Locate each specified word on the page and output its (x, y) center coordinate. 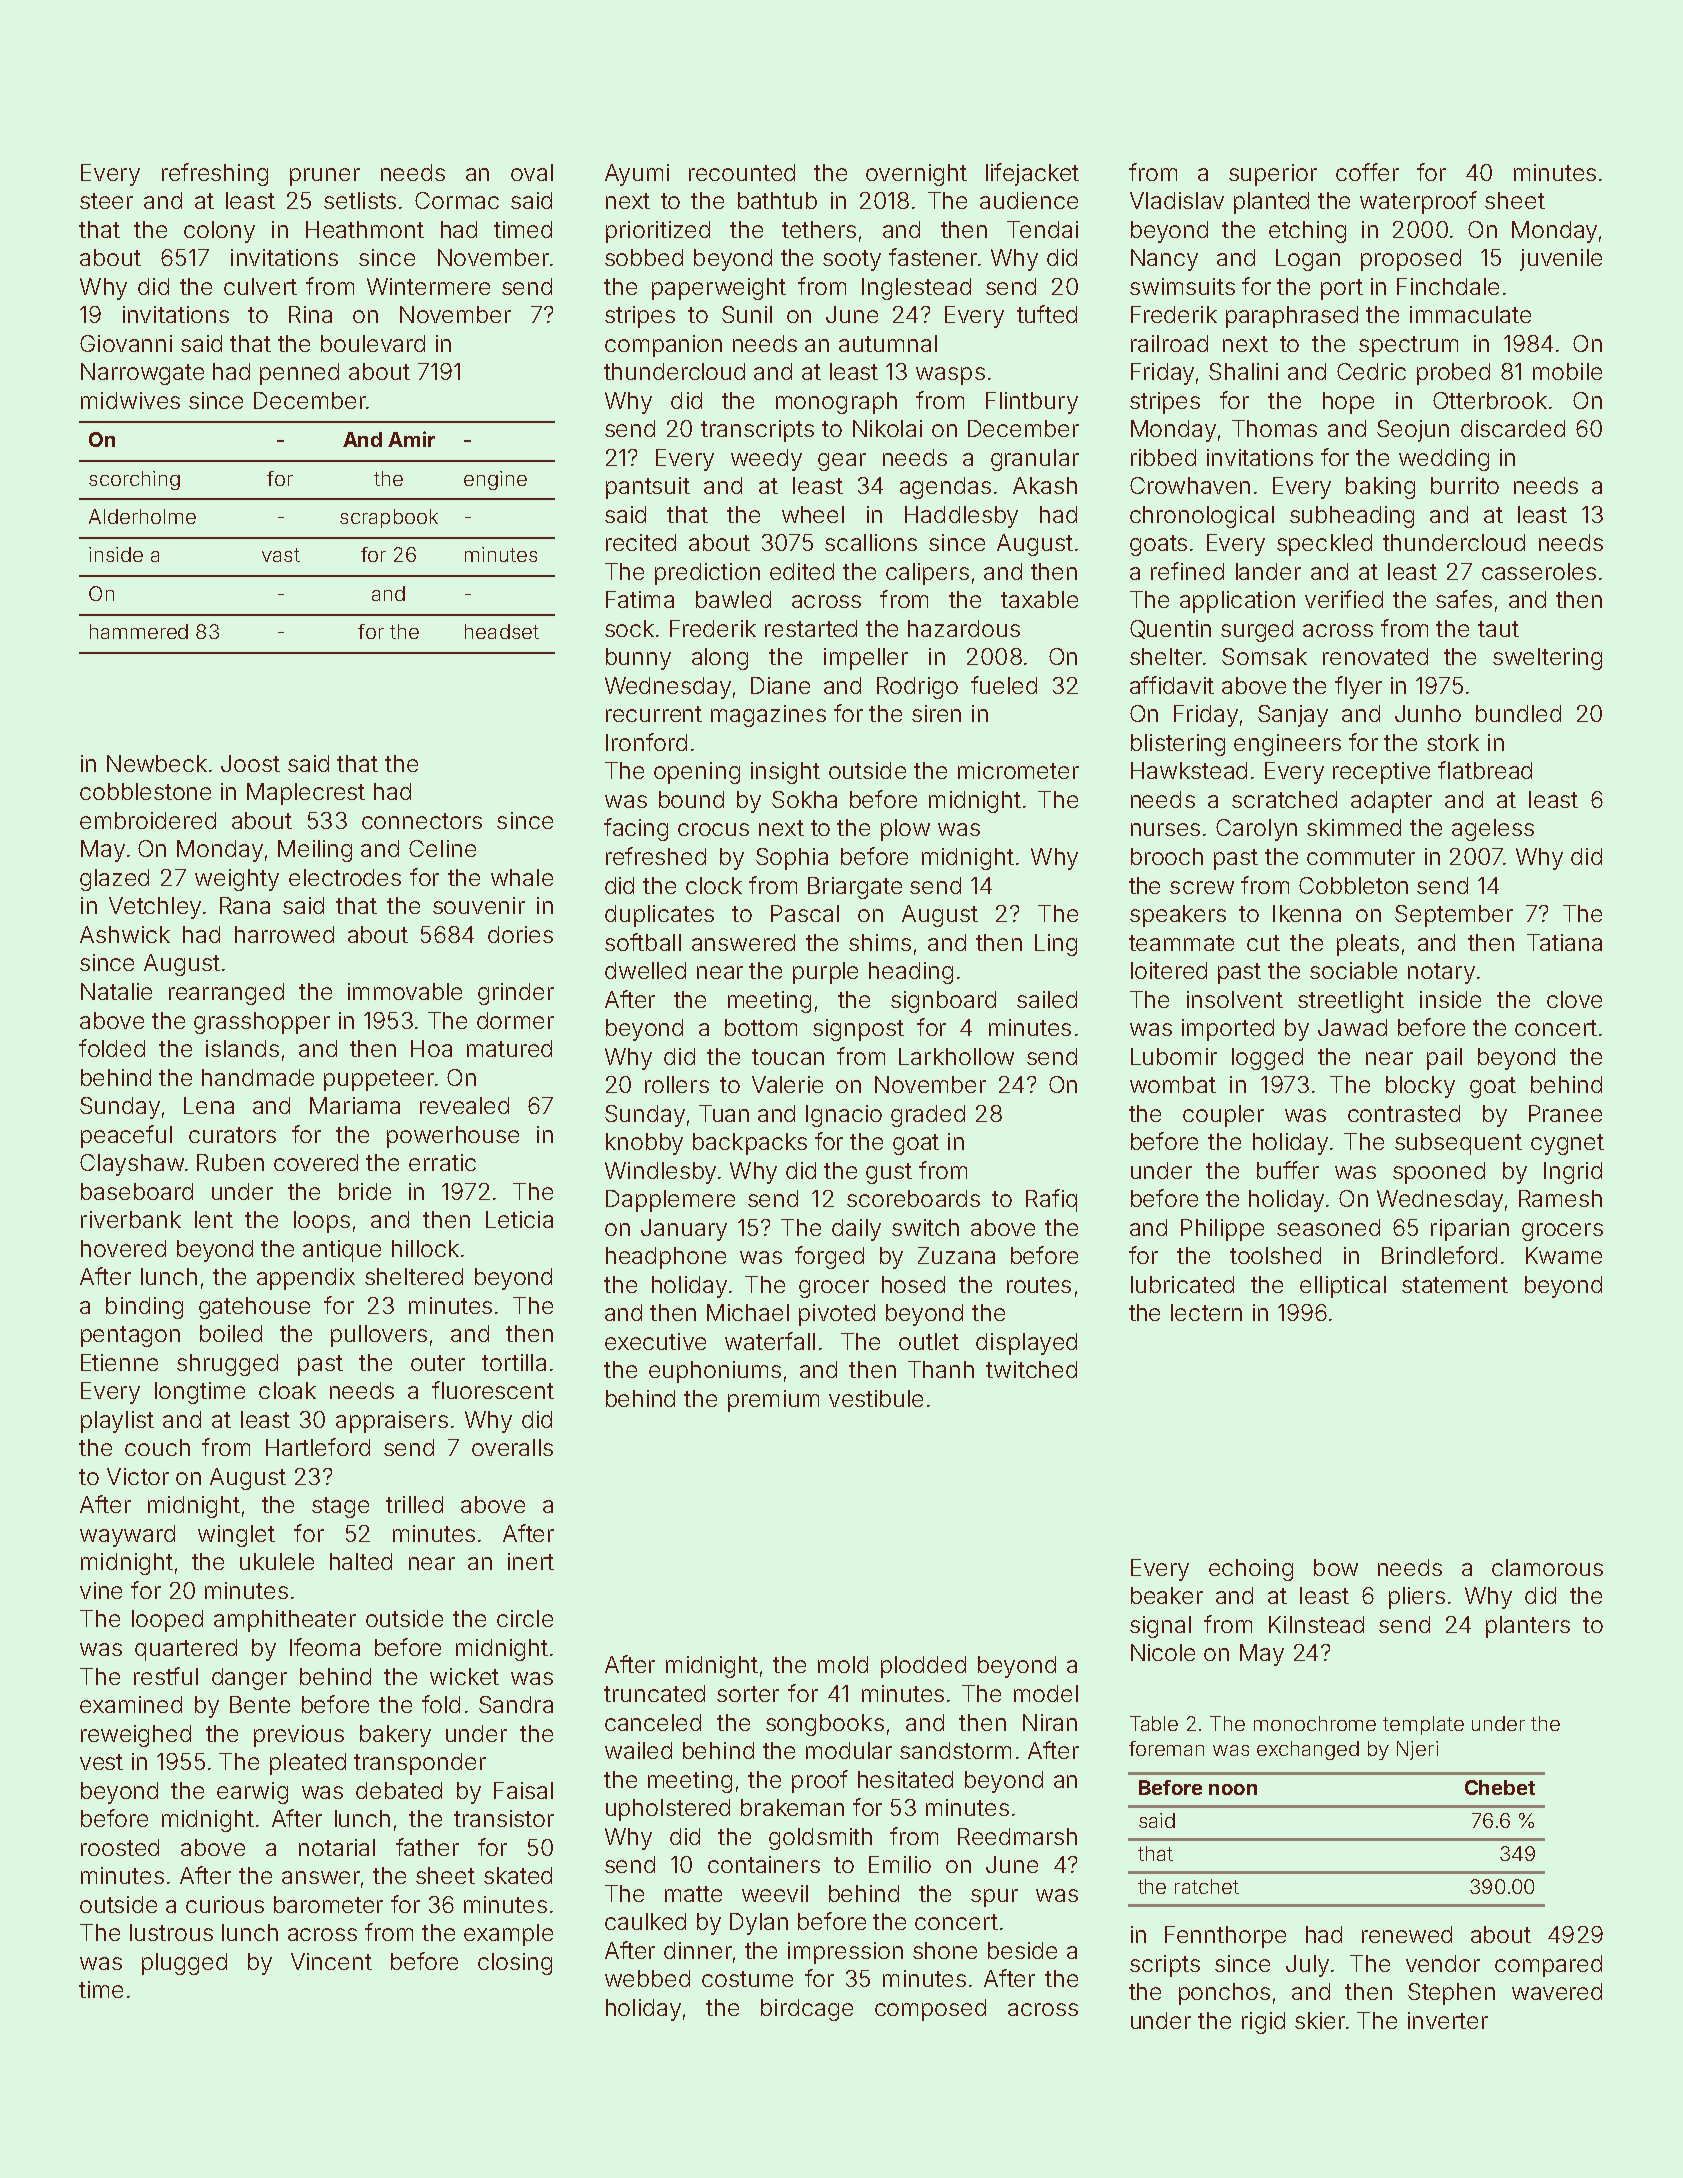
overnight (916, 175)
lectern (1206, 1312)
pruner (325, 177)
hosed (913, 1284)
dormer (515, 1020)
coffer (1367, 172)
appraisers (392, 1422)
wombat (1173, 1084)
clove (1574, 999)
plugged (184, 1964)
